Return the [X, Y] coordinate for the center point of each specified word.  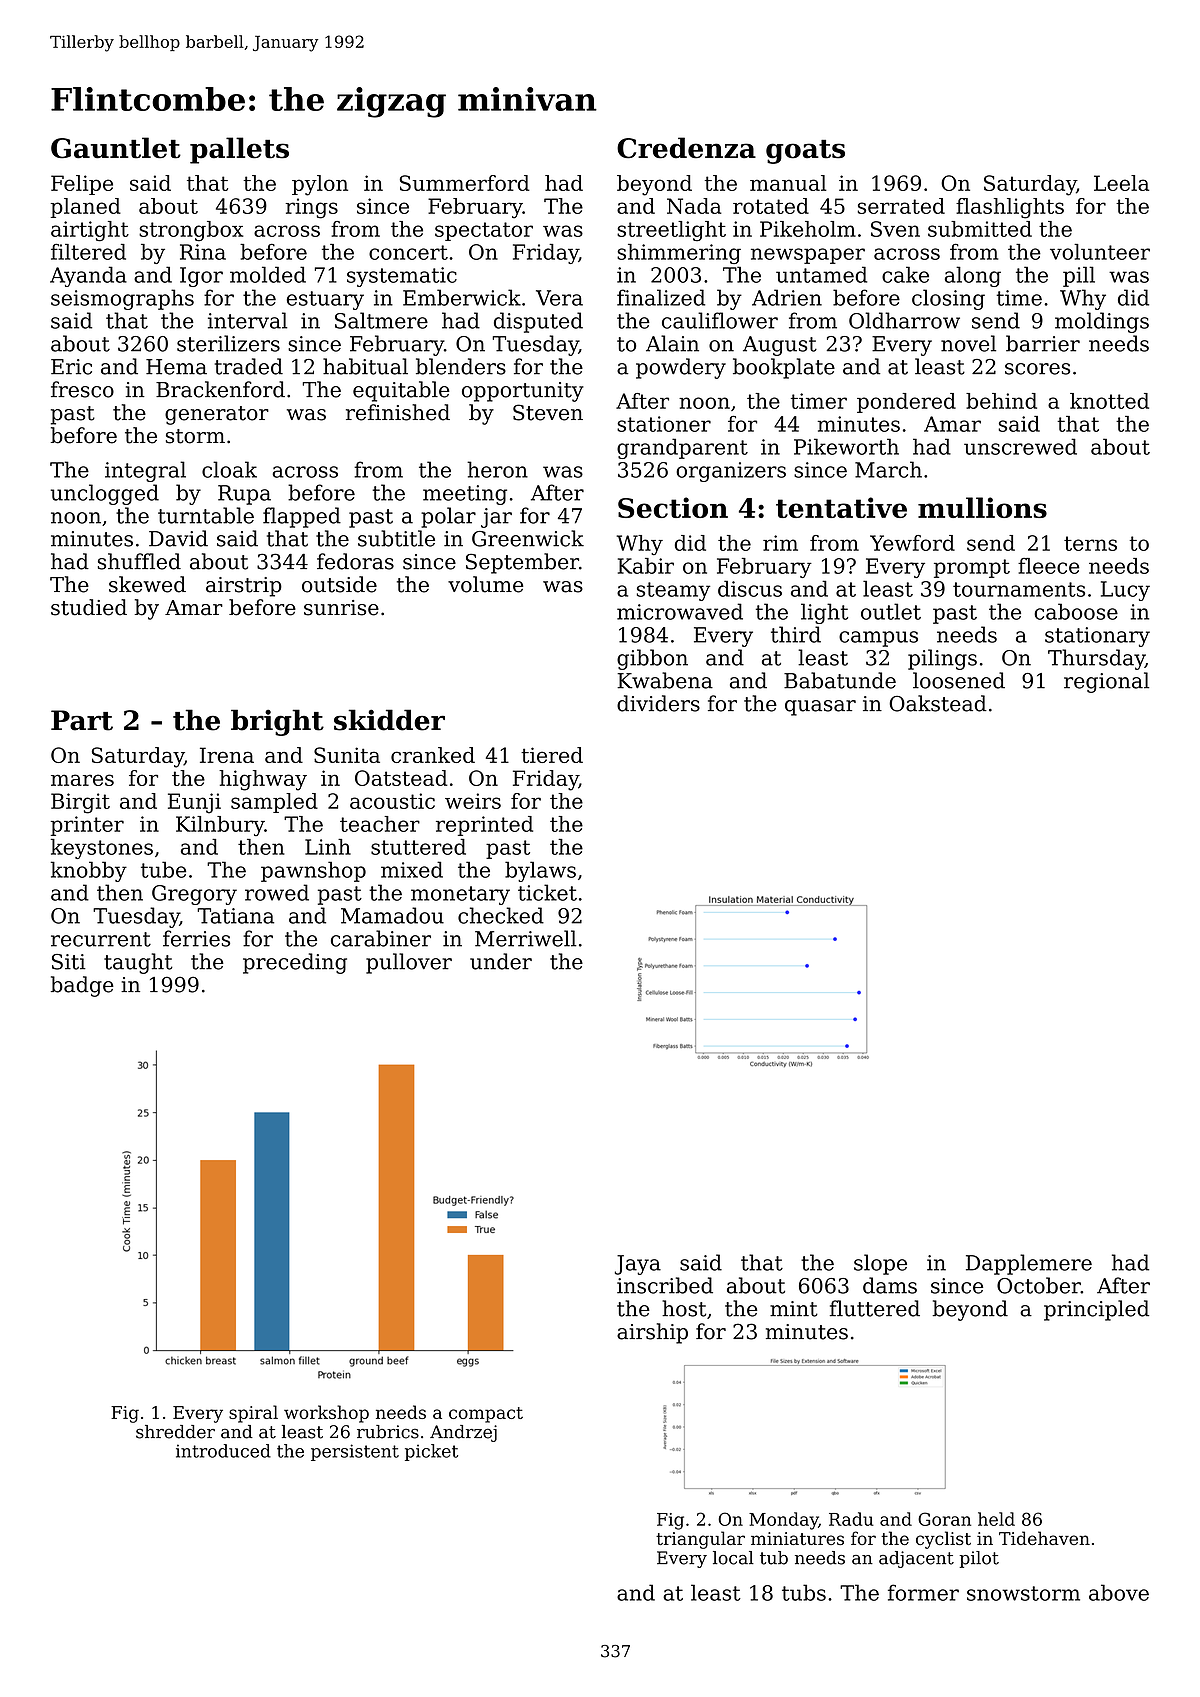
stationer [664, 424]
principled [1096, 1310]
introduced [223, 1451]
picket [431, 1452]
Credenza [686, 148]
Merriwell [526, 938]
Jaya [638, 1265]
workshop [326, 1414]
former [923, 1592]
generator [217, 415]
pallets [239, 150]
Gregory [194, 895]
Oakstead [938, 703]
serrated [901, 206]
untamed [821, 274]
